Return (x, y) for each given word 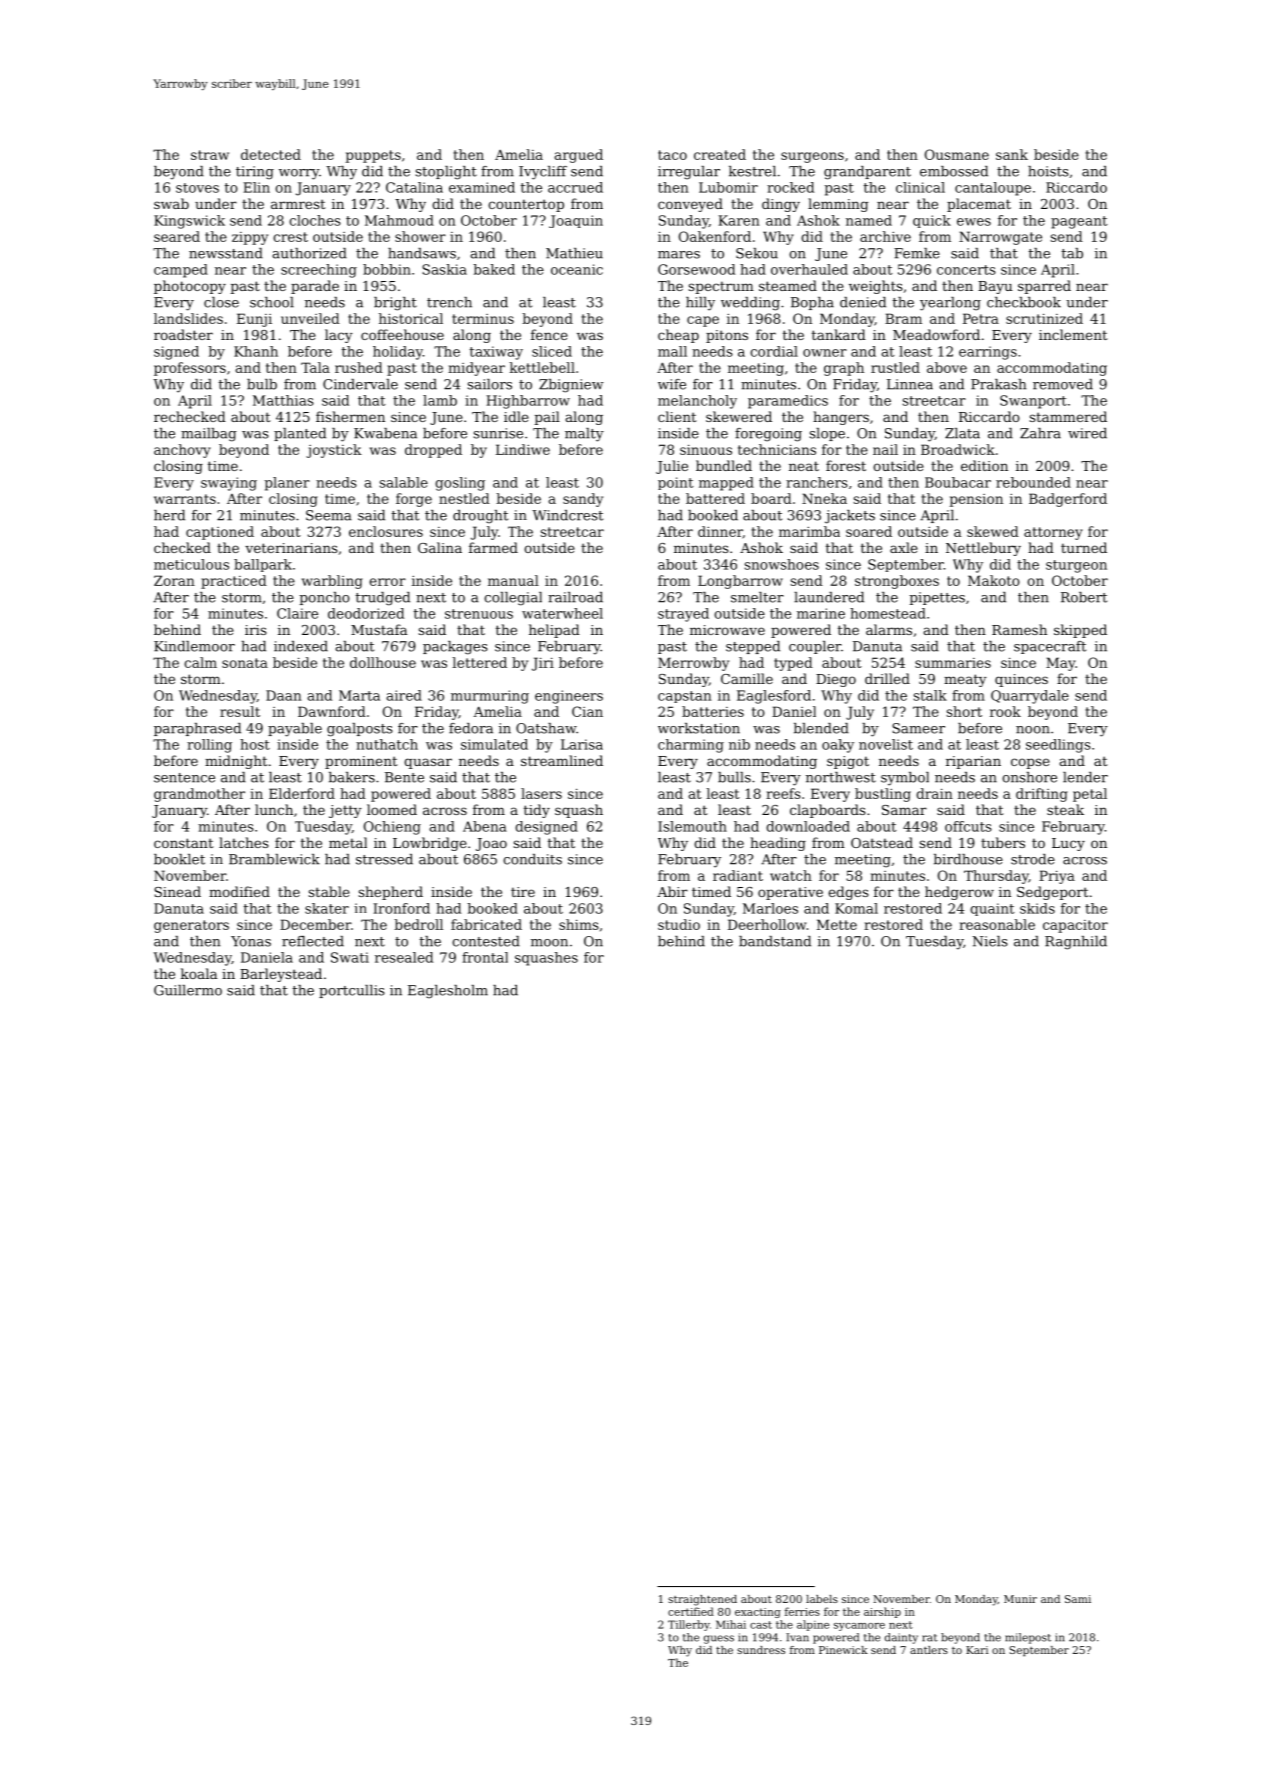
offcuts (968, 826)
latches (244, 842)
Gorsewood (696, 269)
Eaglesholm (448, 992)
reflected (313, 941)
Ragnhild (1076, 943)
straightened (702, 1600)
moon (549, 943)
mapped (726, 484)
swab (171, 203)
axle (904, 547)
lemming (838, 205)
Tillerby (689, 1625)
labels (822, 1599)
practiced (234, 582)
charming (691, 746)
